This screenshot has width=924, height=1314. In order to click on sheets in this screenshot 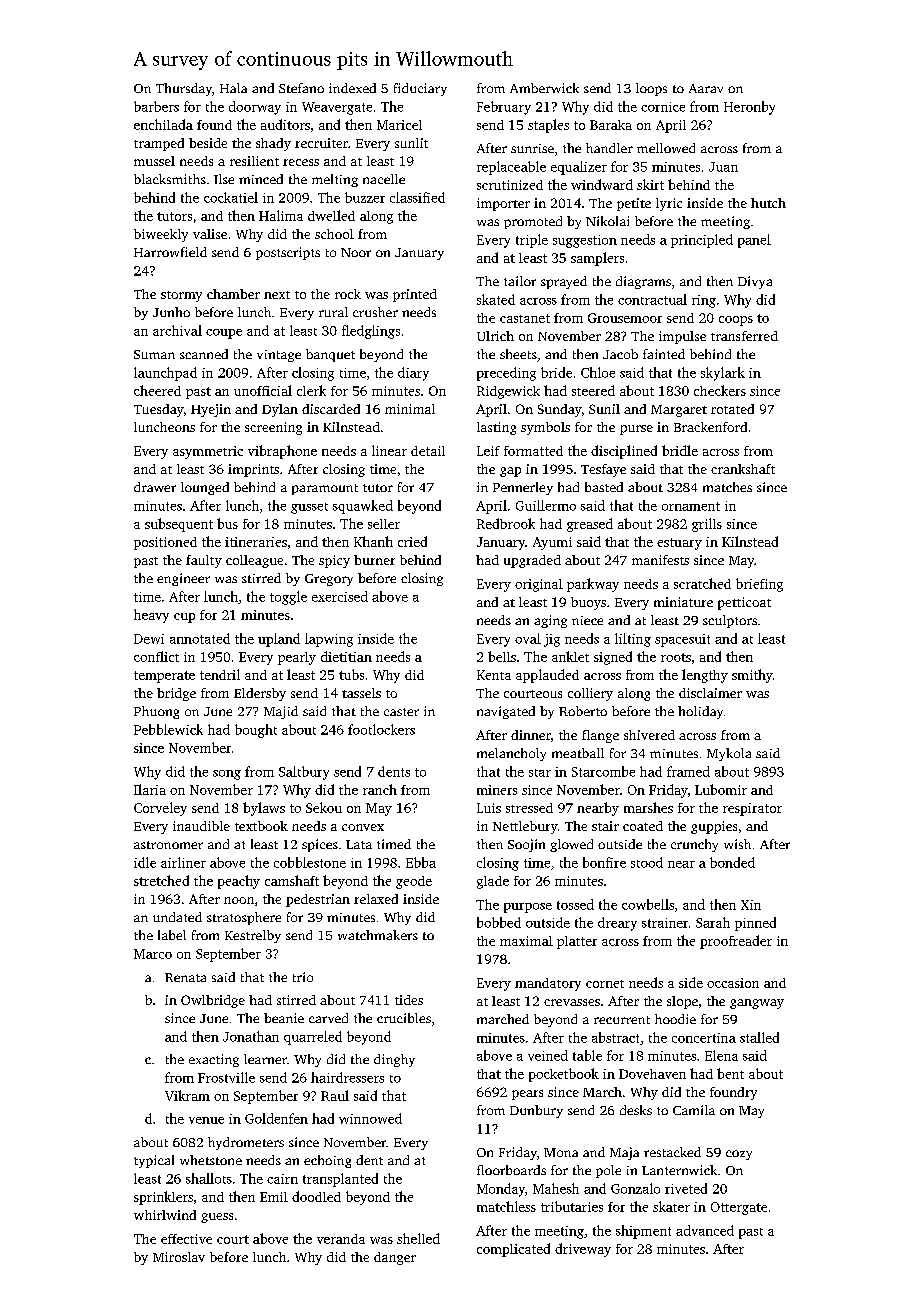, I will do `click(518, 354)`.
